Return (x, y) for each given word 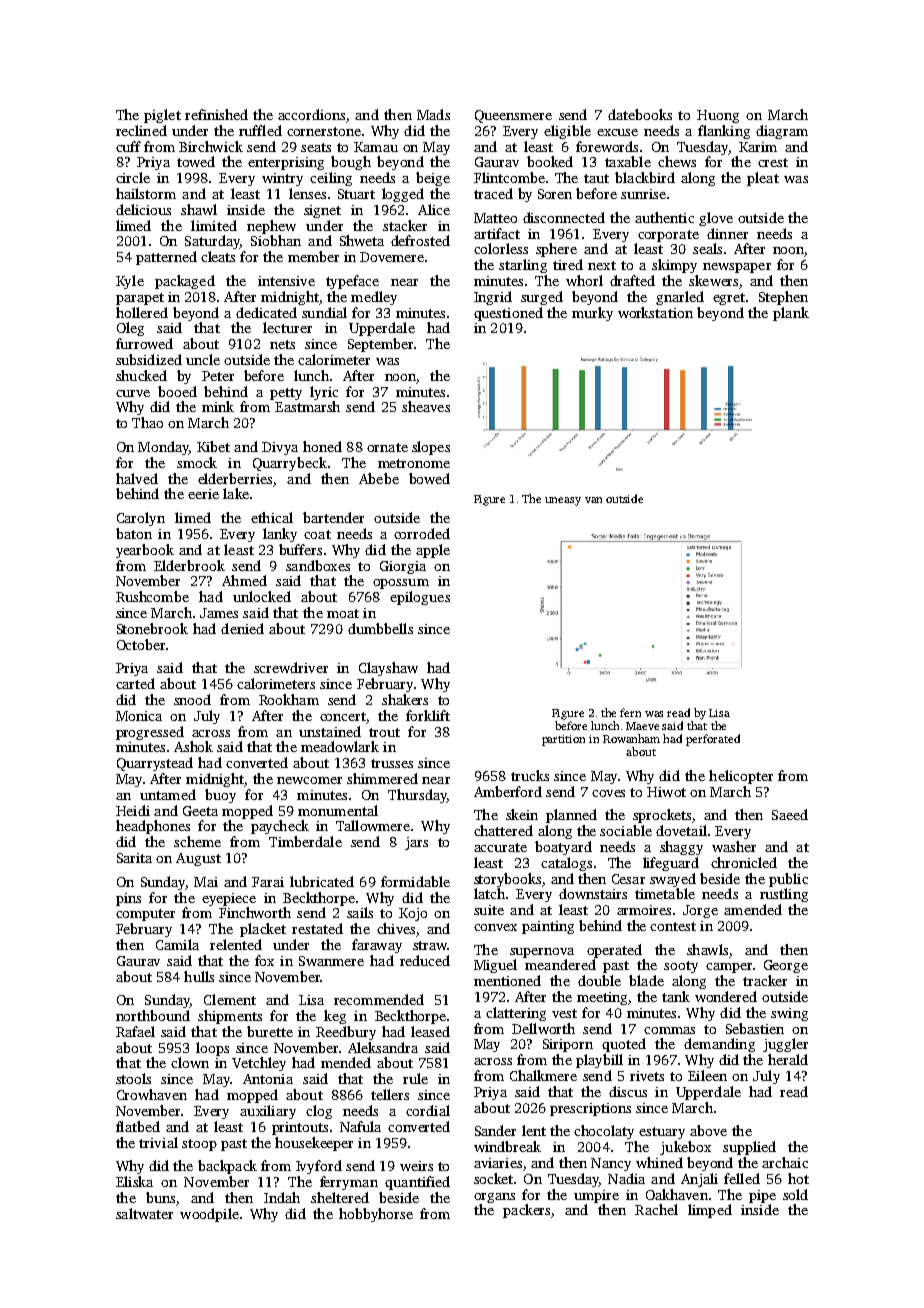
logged (403, 195)
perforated (713, 740)
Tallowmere (373, 825)
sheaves (426, 406)
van (593, 500)
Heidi (133, 810)
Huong (718, 116)
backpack (227, 1167)
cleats (218, 256)
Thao (147, 422)
